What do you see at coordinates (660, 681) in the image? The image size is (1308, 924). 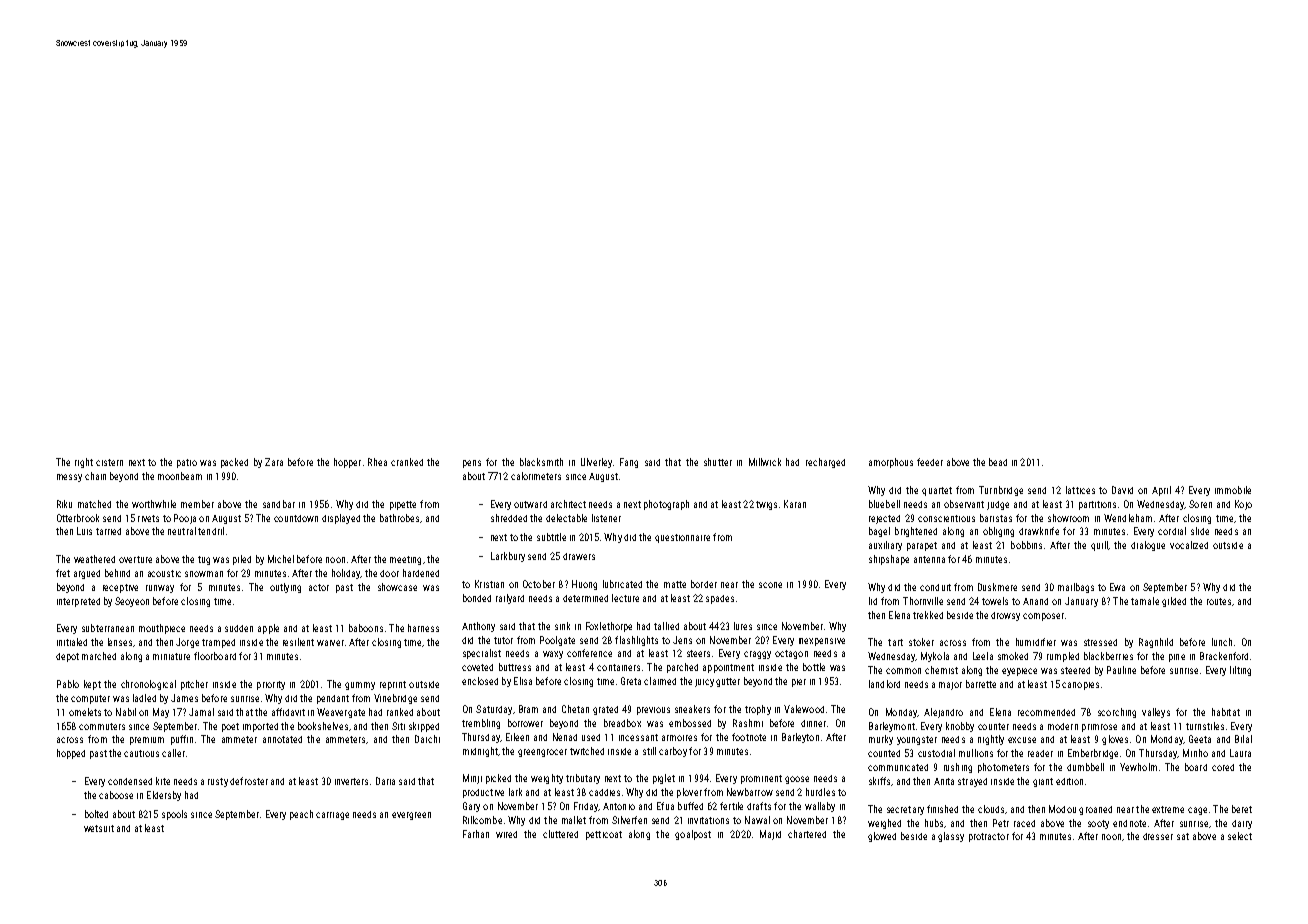 I see `claimed` at bounding box center [660, 681].
